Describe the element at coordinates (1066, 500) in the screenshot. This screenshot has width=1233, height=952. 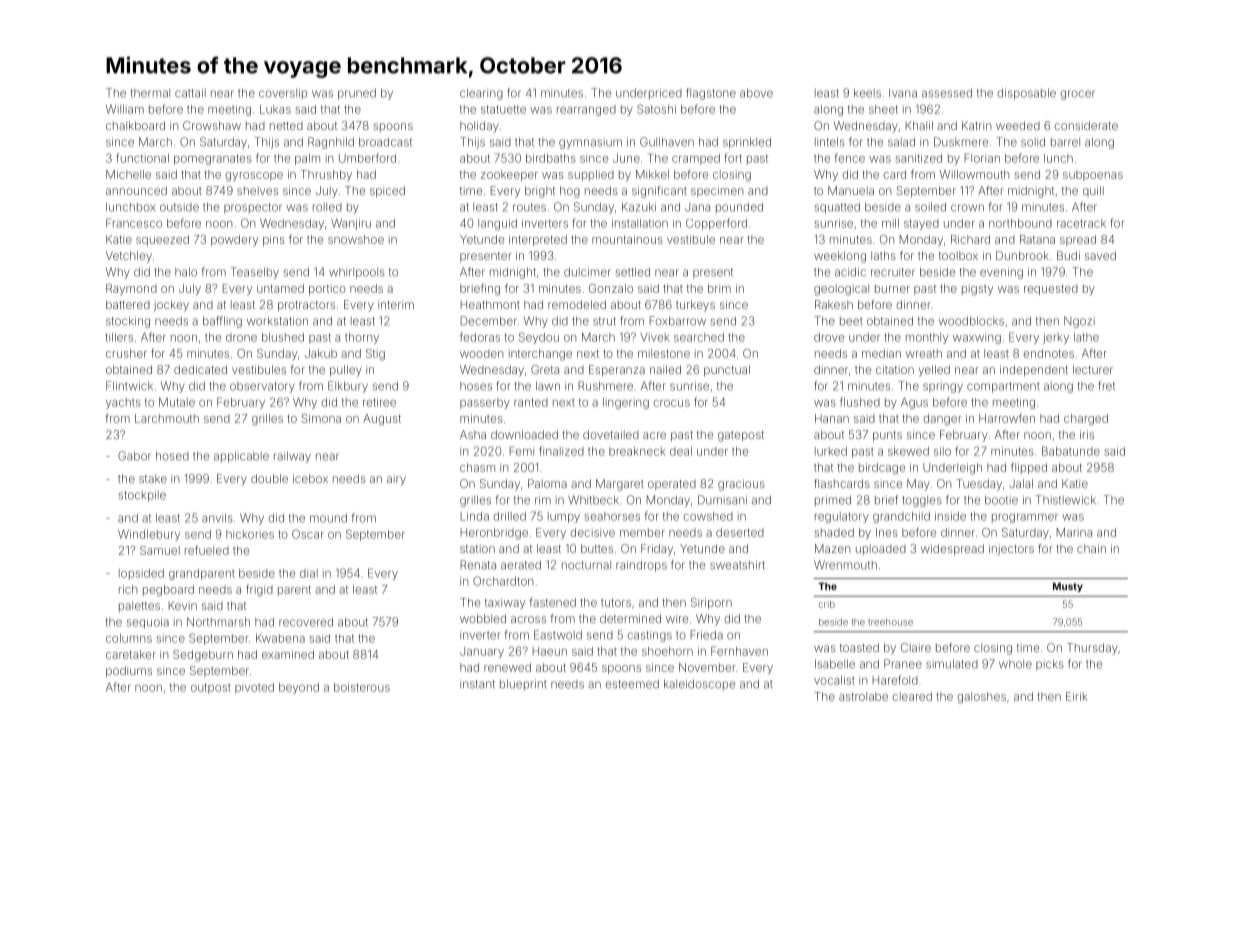
I see `Thistlewick` at that location.
